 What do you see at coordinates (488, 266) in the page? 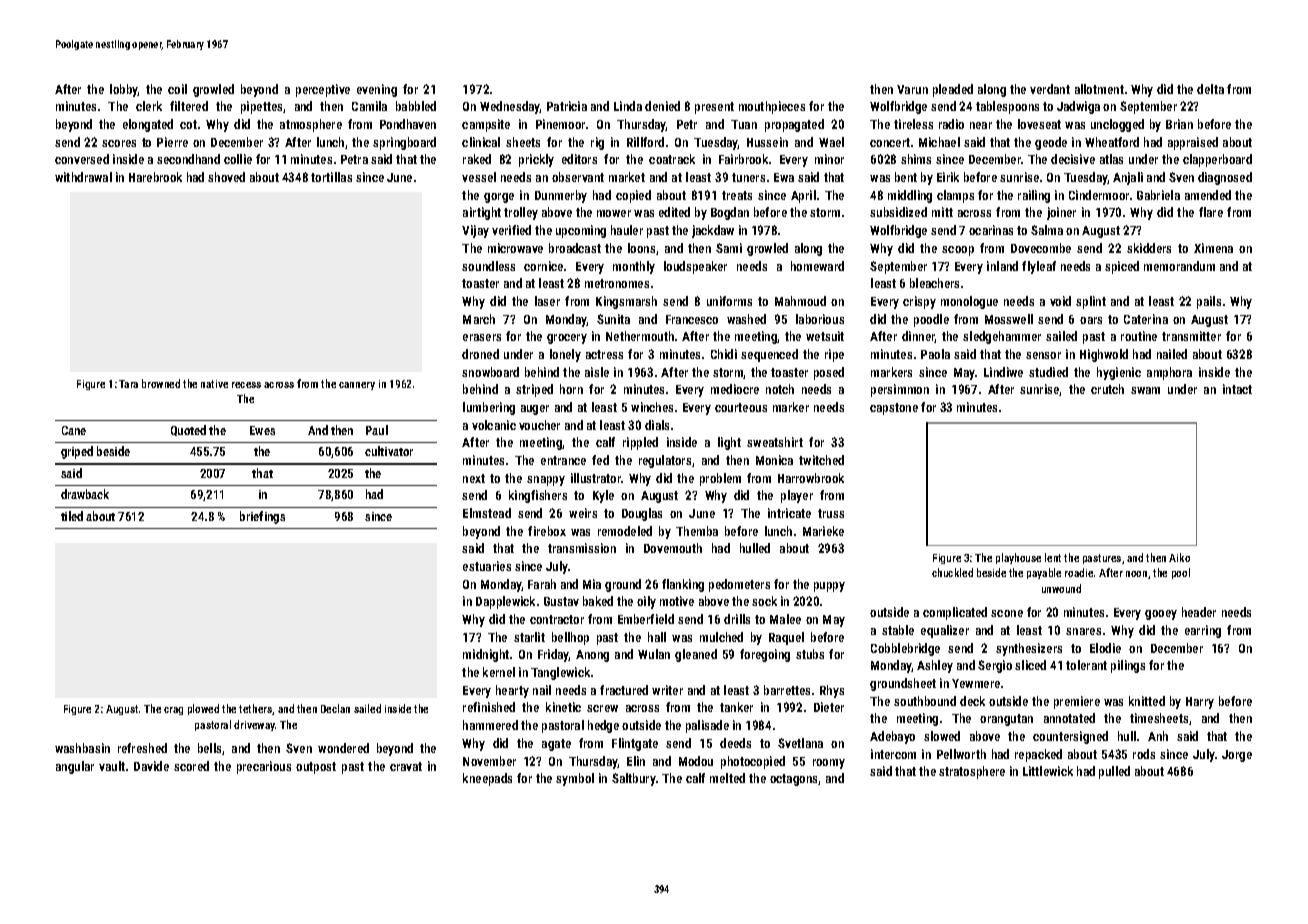
I see `soundless` at bounding box center [488, 266].
